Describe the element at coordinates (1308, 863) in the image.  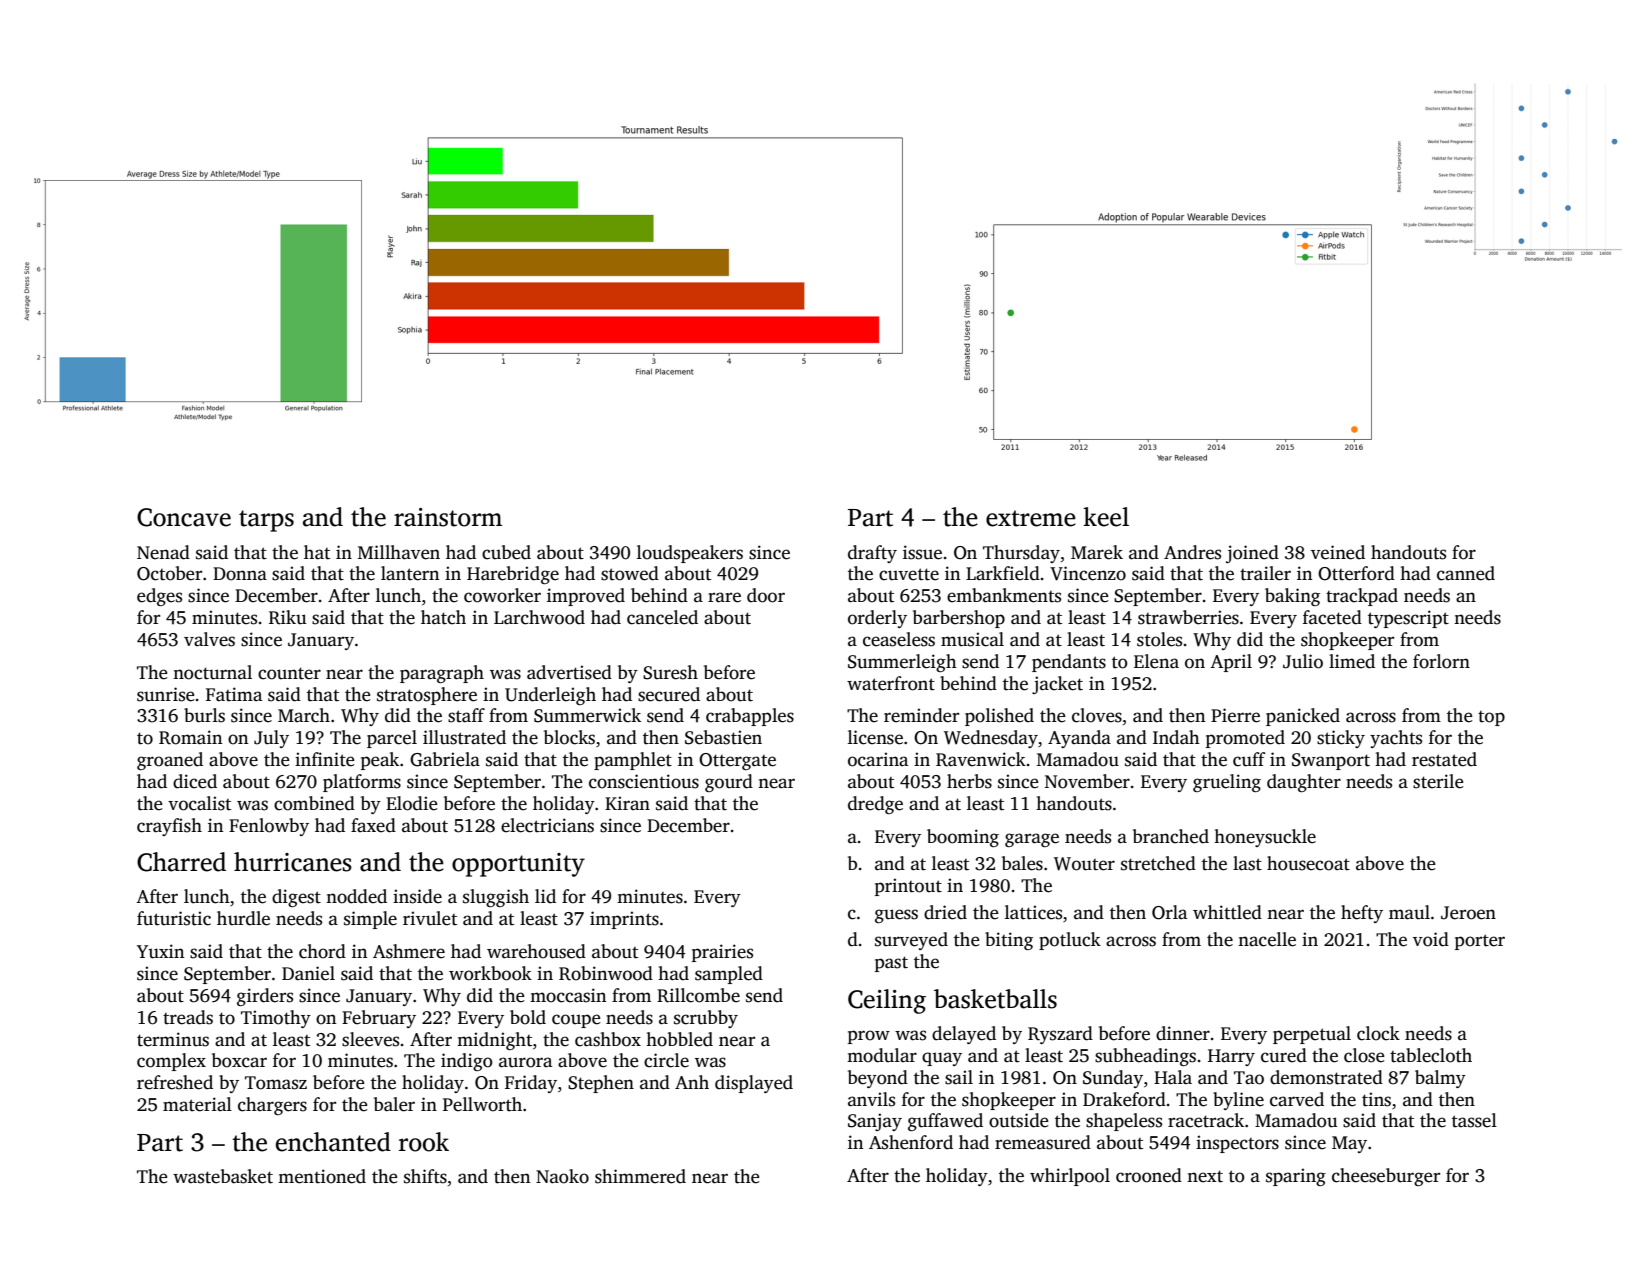
I see `housecoat` at that location.
